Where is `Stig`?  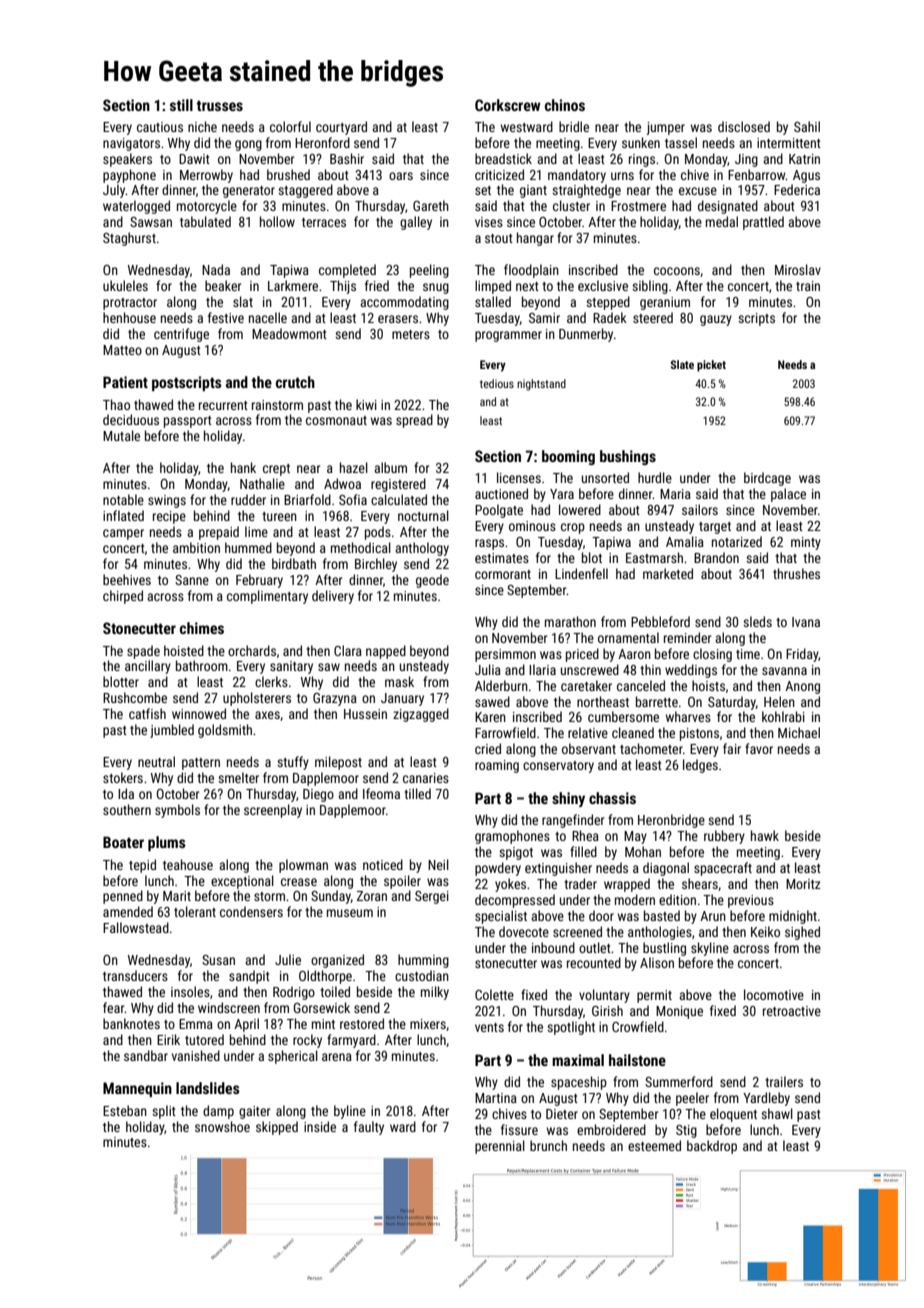 Stig is located at coordinates (686, 1131).
